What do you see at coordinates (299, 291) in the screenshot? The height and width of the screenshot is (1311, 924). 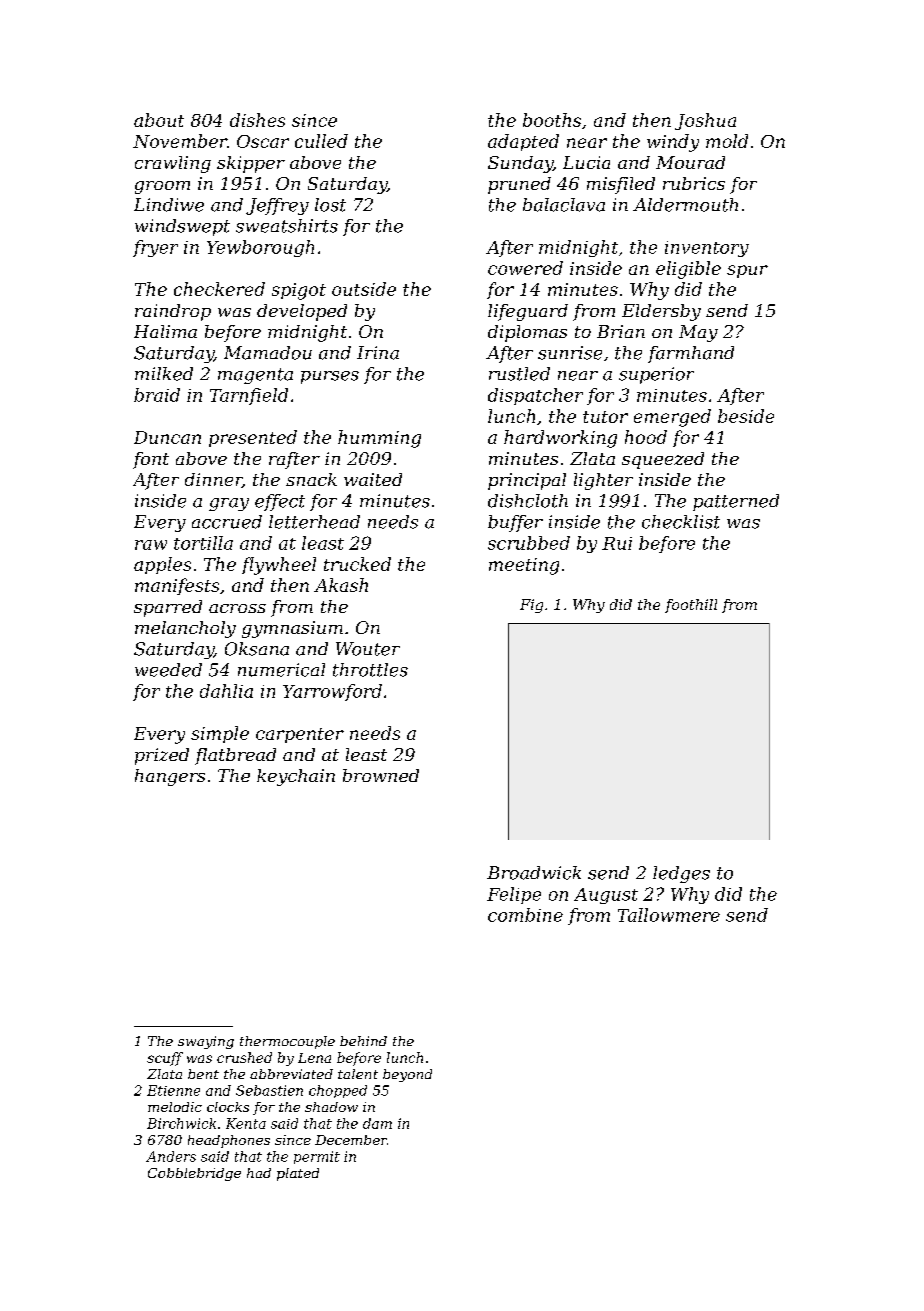 I see `spigot` at bounding box center [299, 291].
